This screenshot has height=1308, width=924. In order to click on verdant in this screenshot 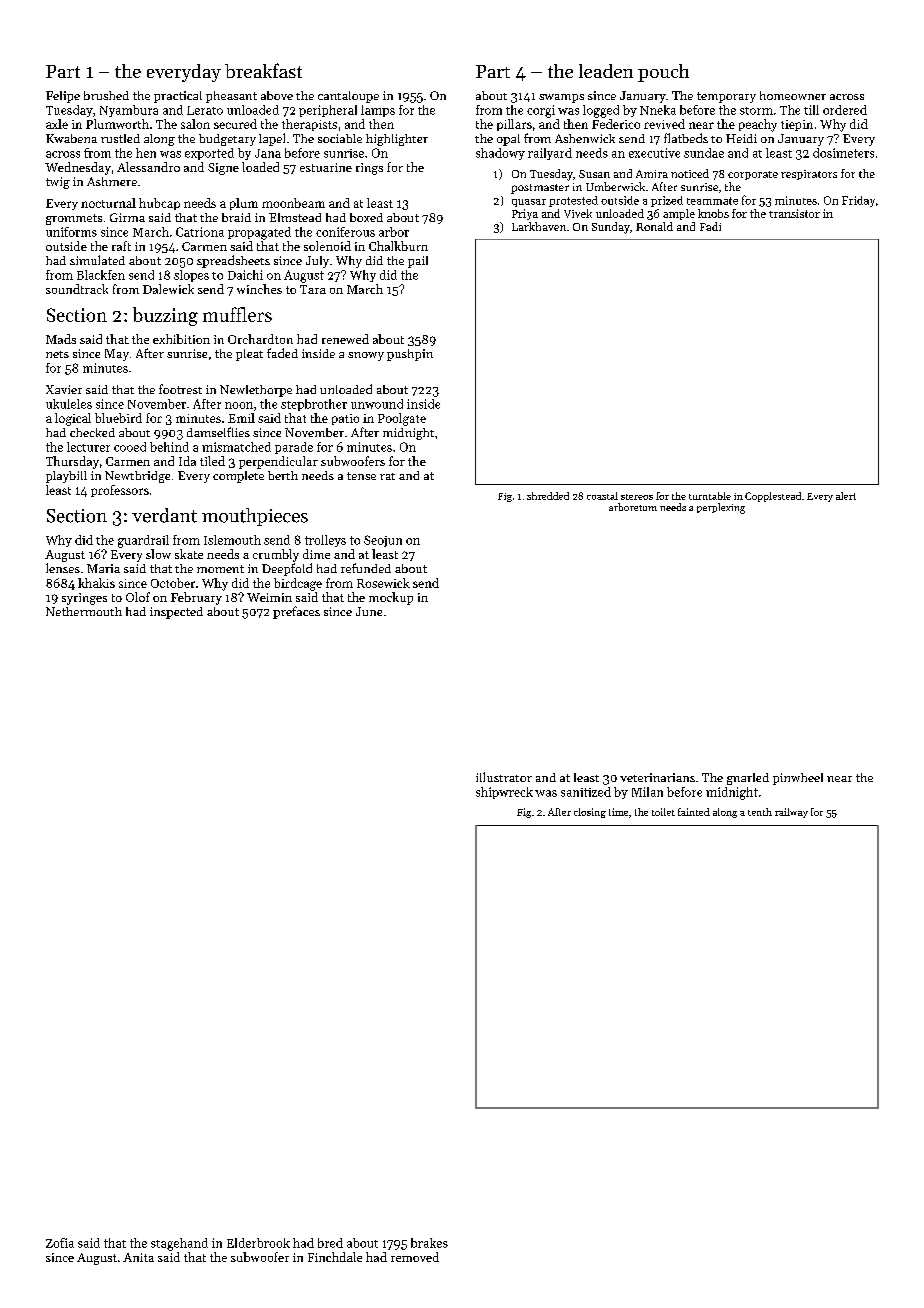, I will do `click(164, 515)`.
